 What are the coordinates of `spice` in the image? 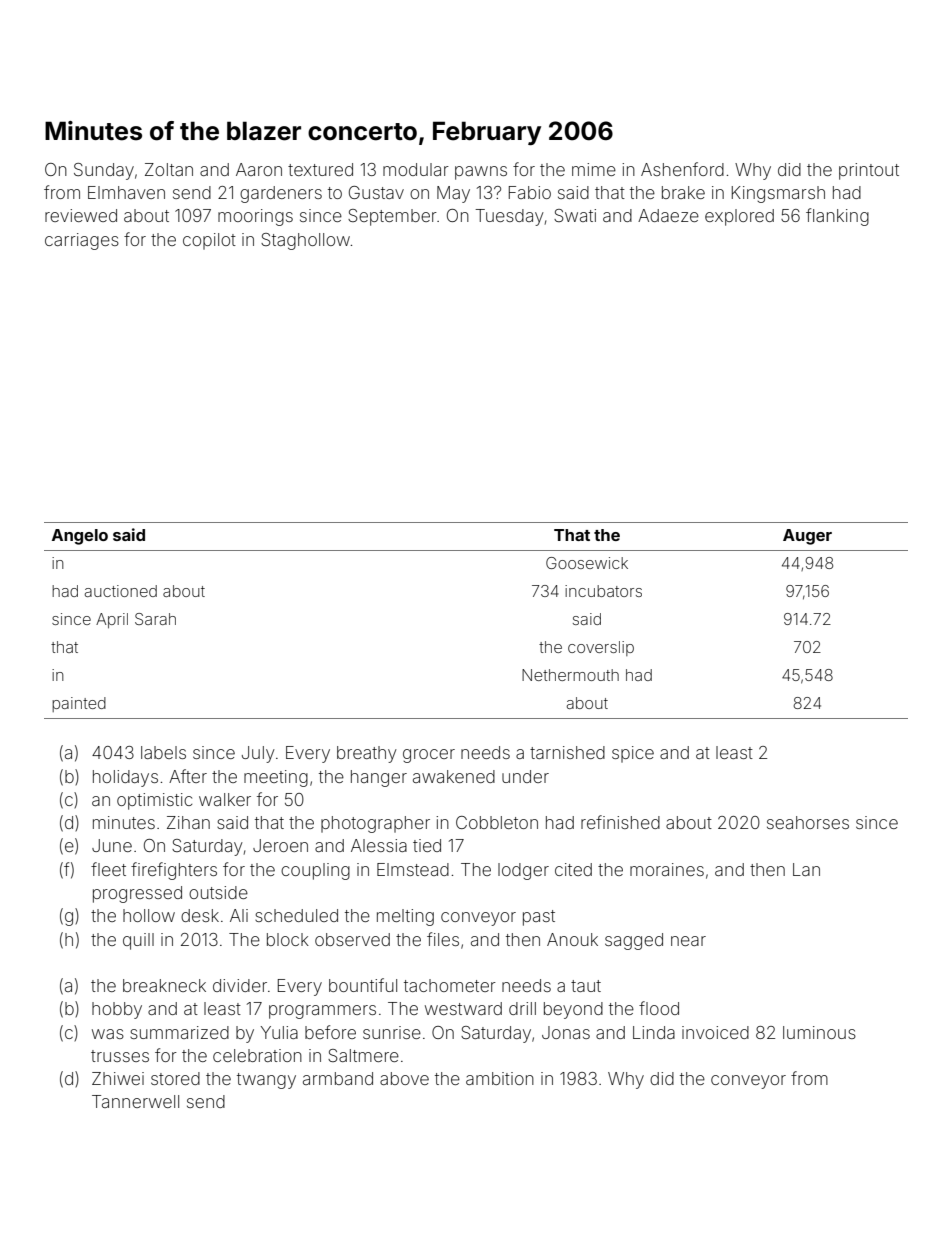 It's located at (633, 754).
